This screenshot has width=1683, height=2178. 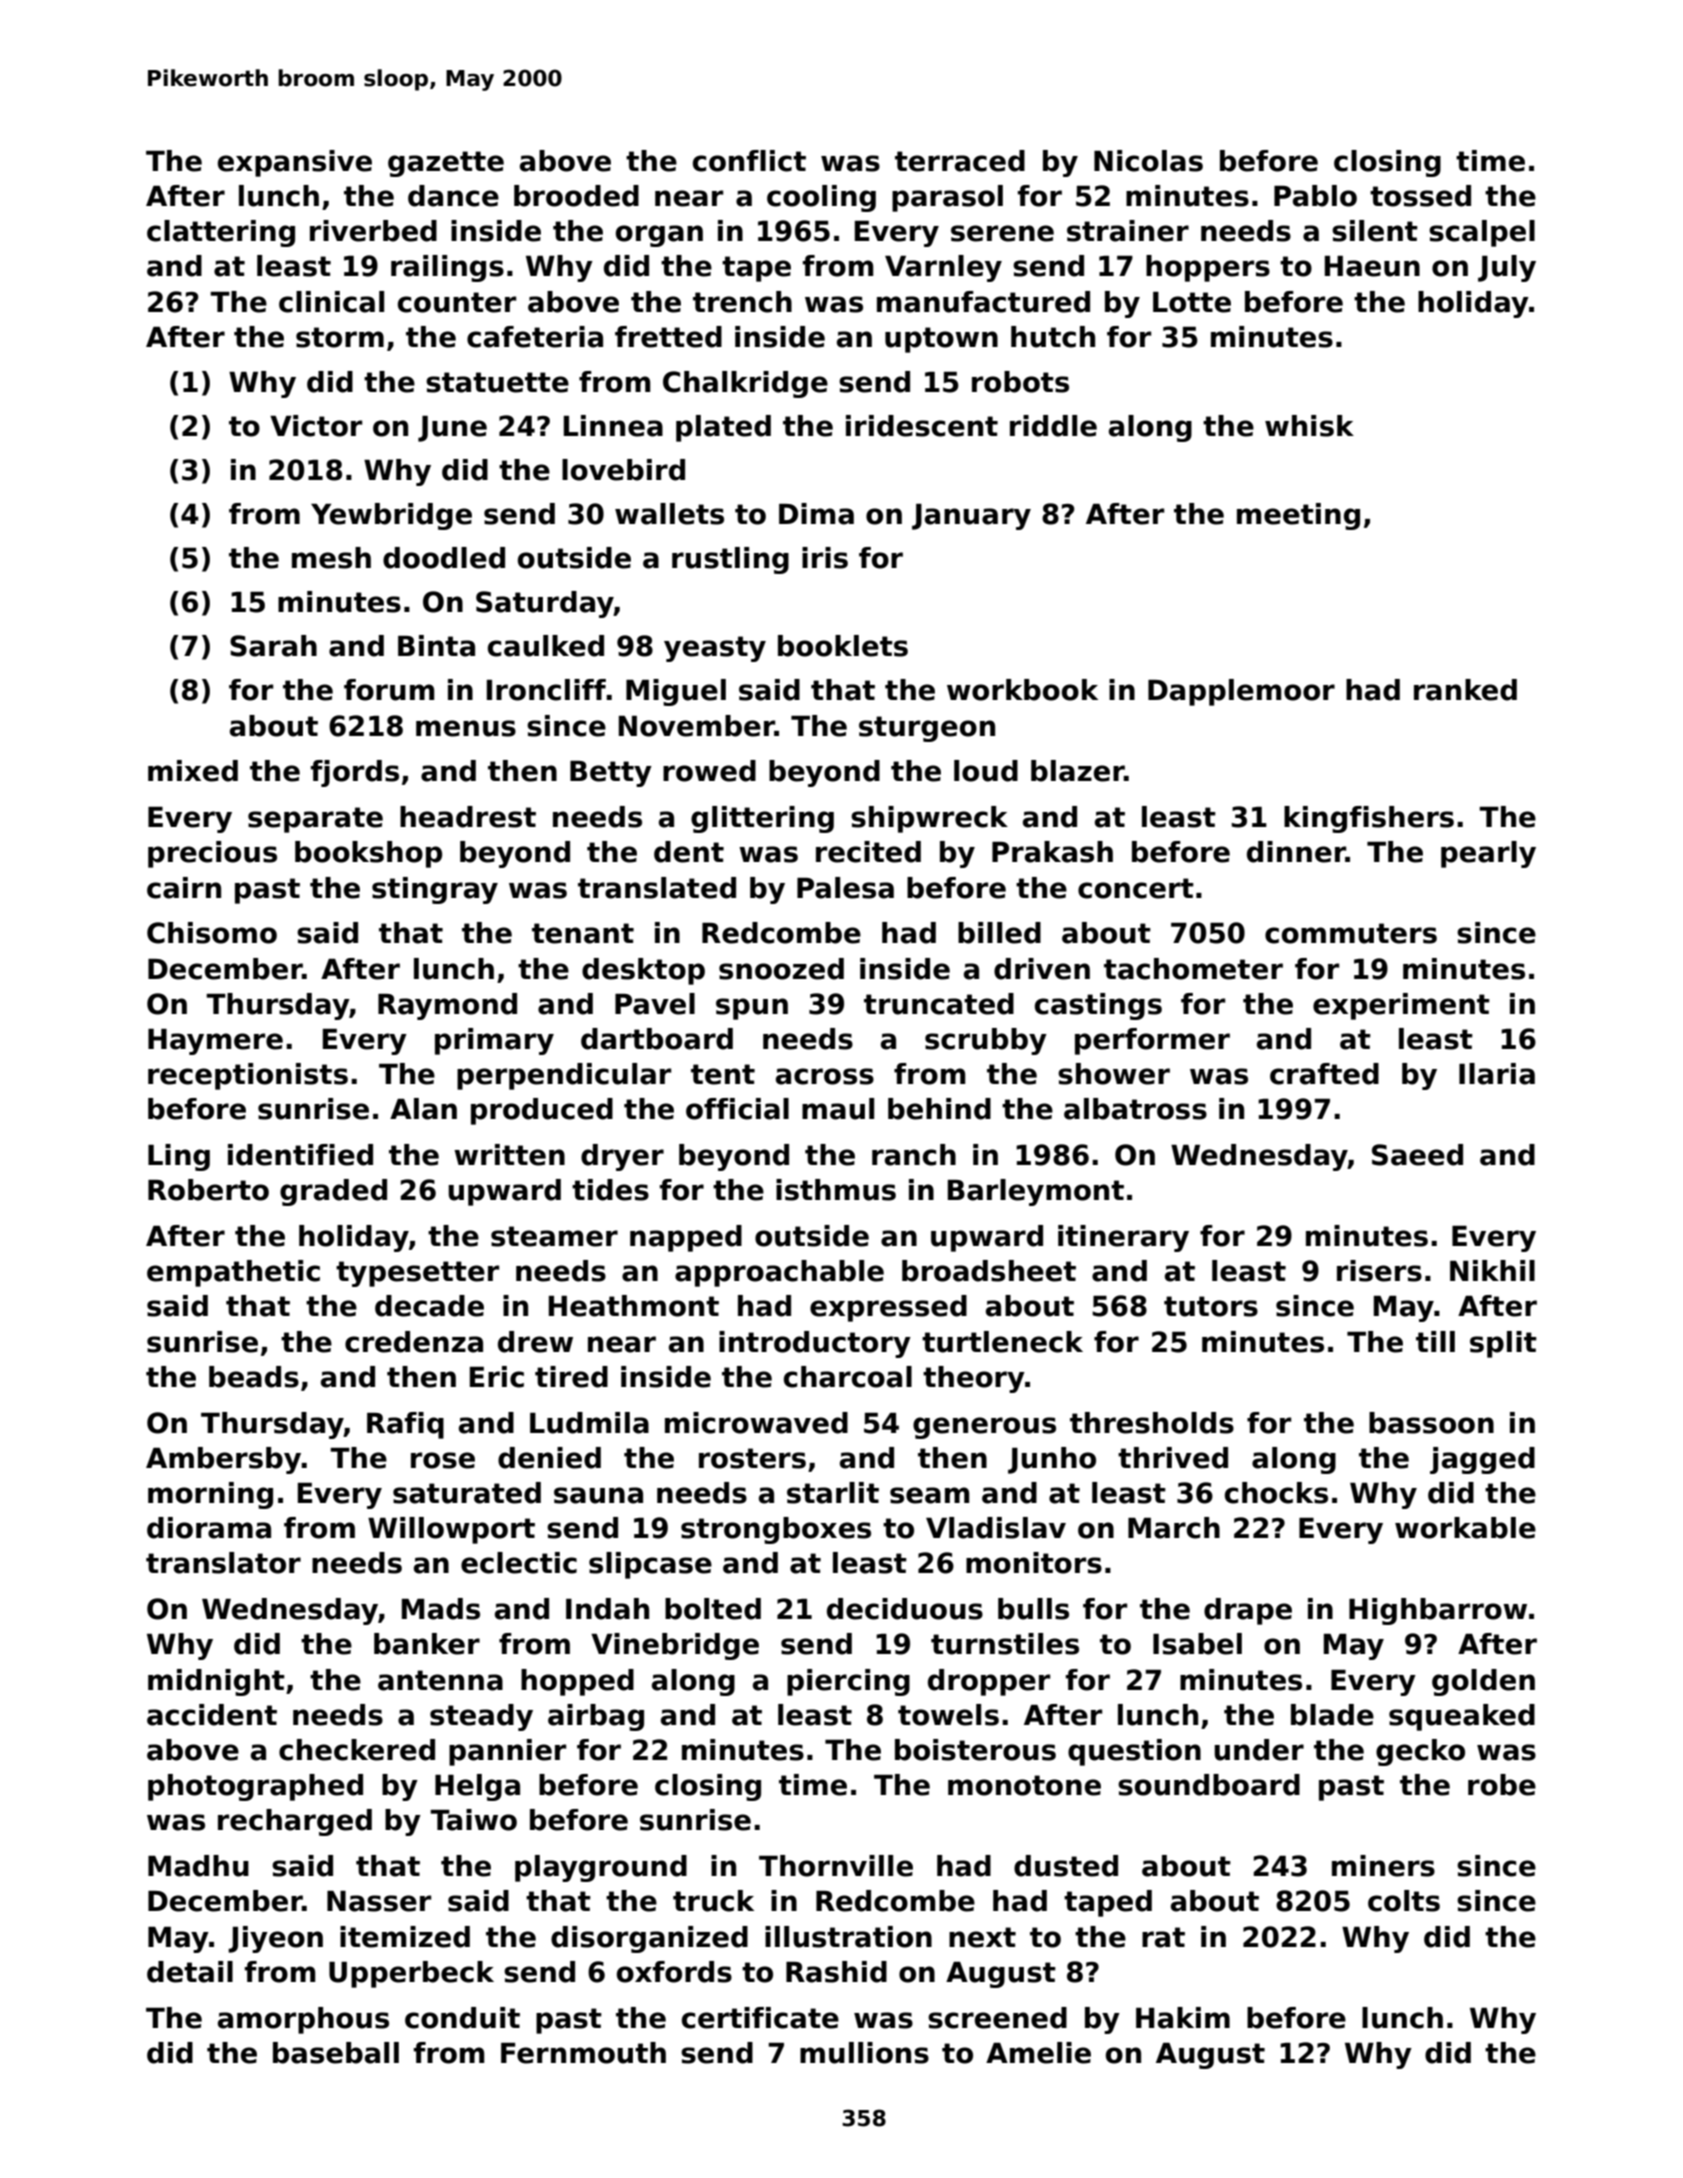 I want to click on pearly, so click(x=1488, y=854).
